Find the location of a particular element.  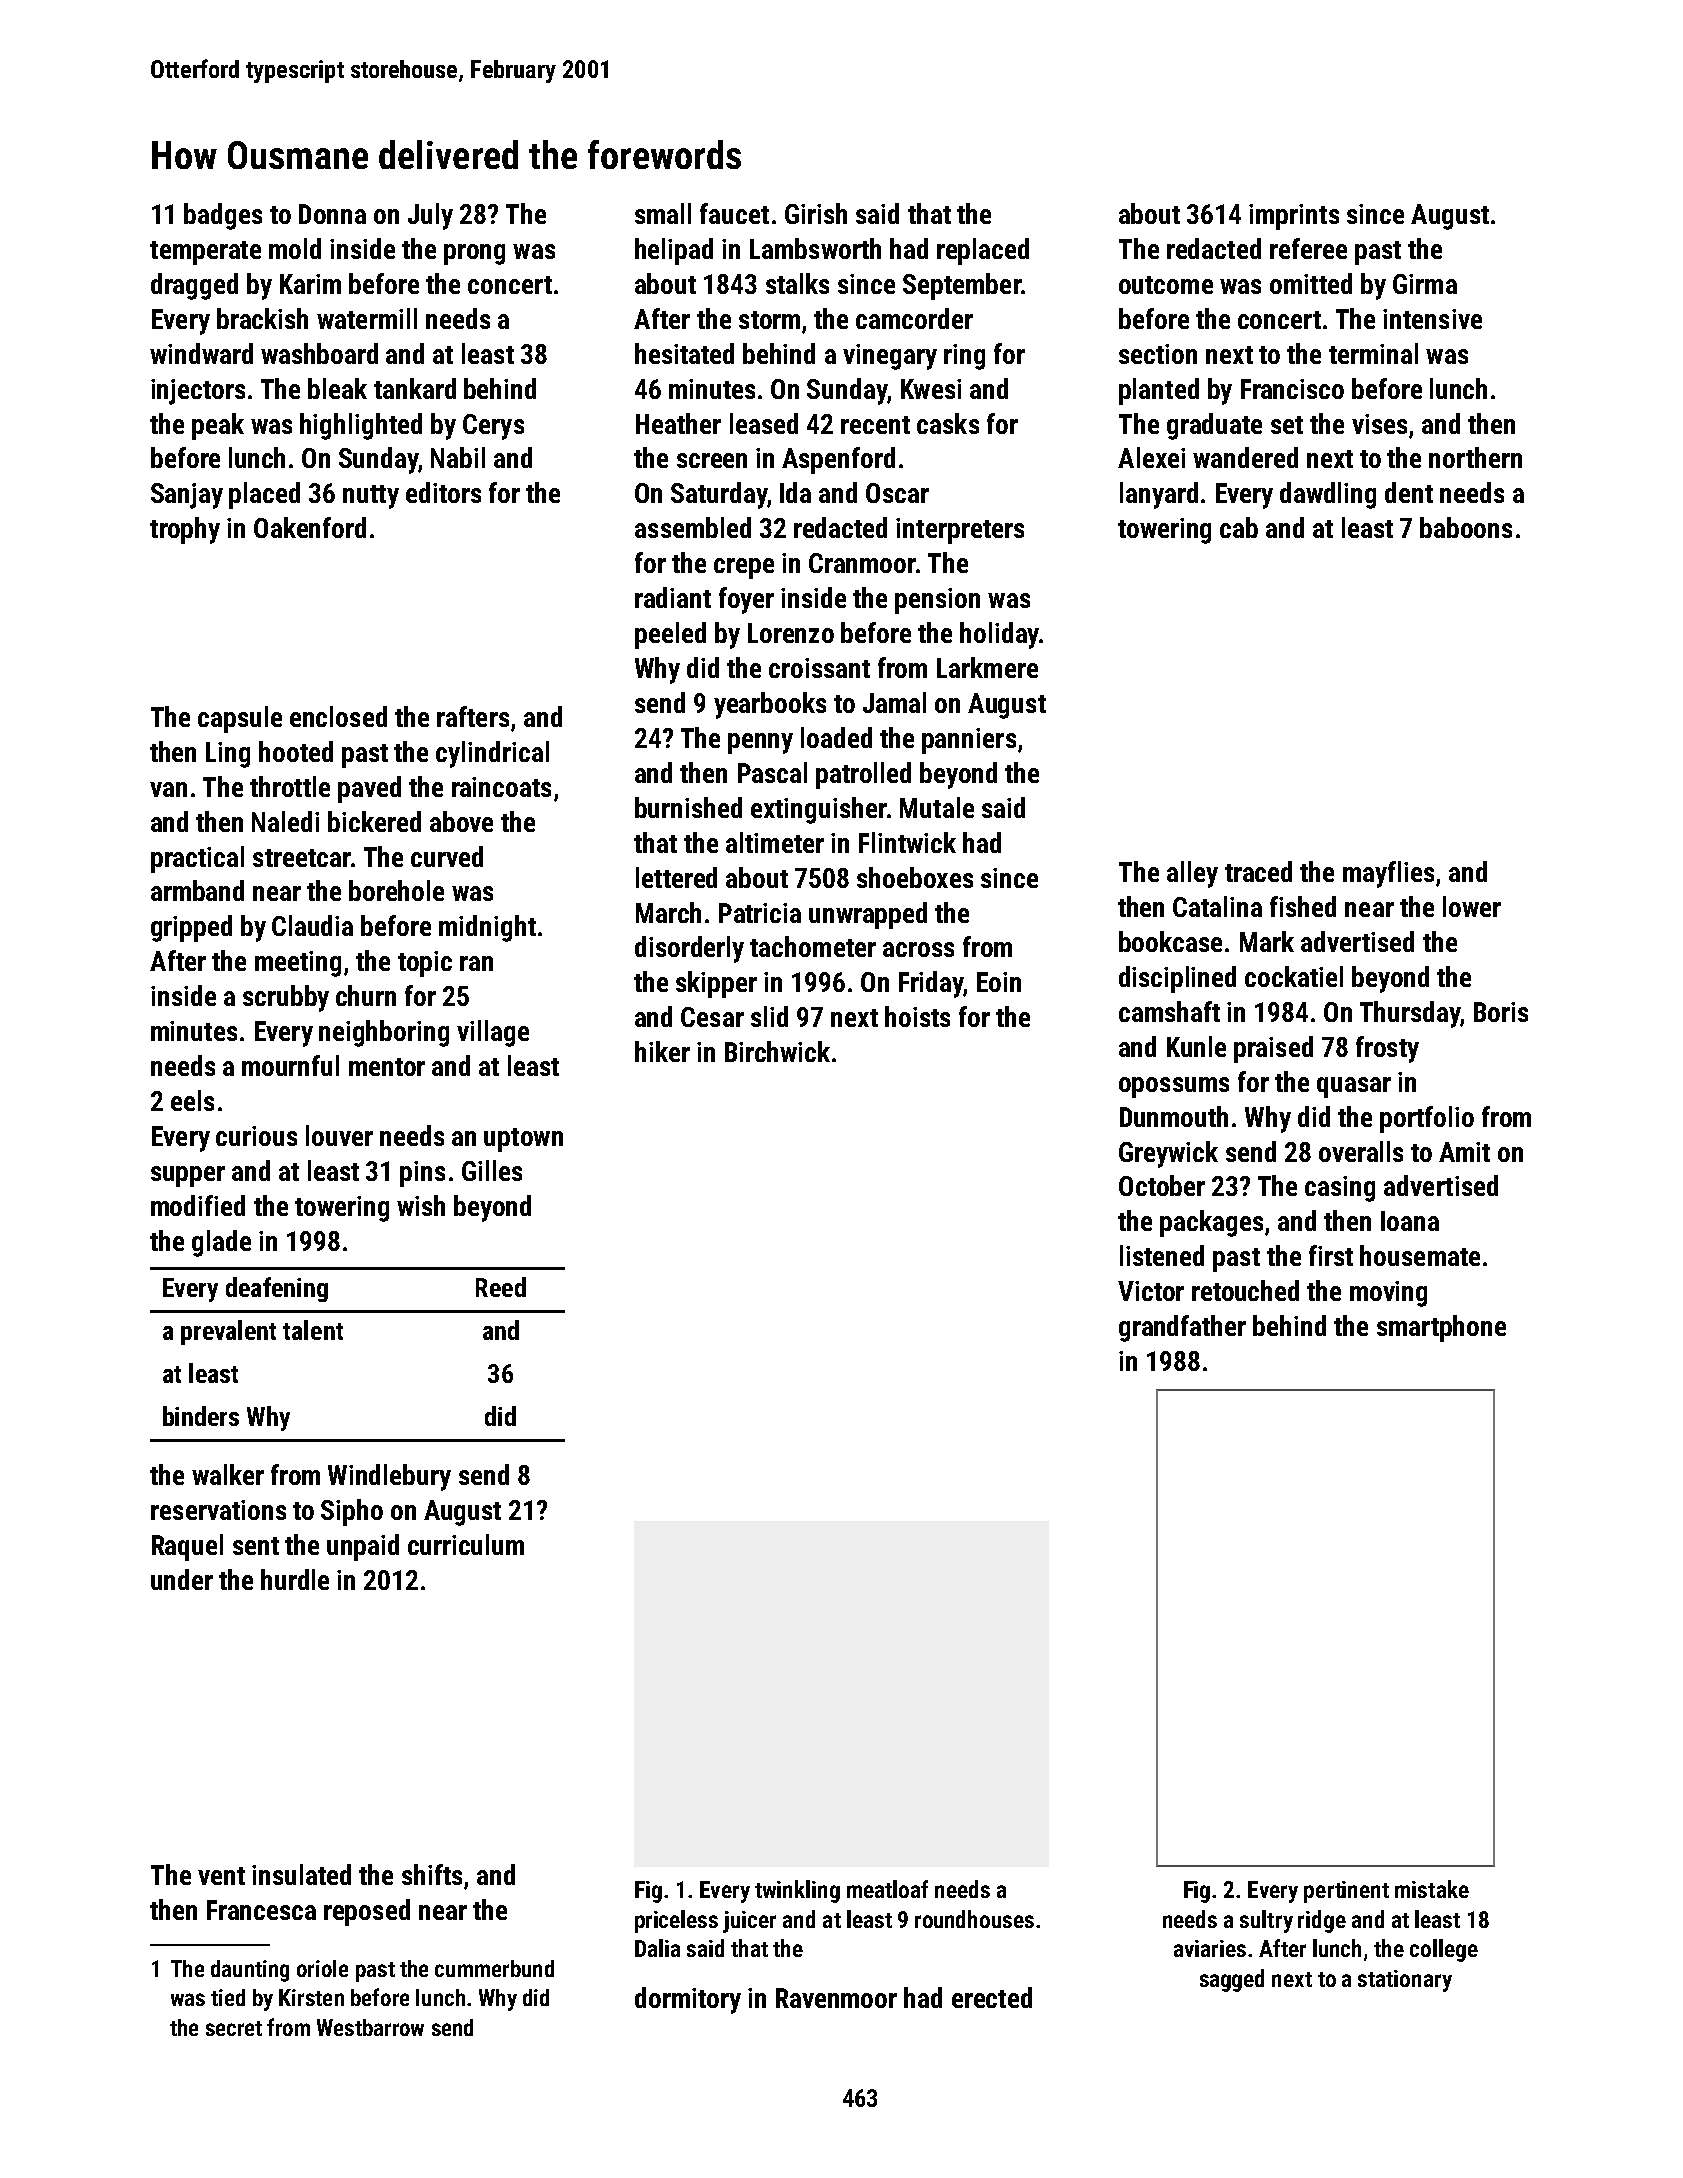

secret is located at coordinates (234, 2028).
